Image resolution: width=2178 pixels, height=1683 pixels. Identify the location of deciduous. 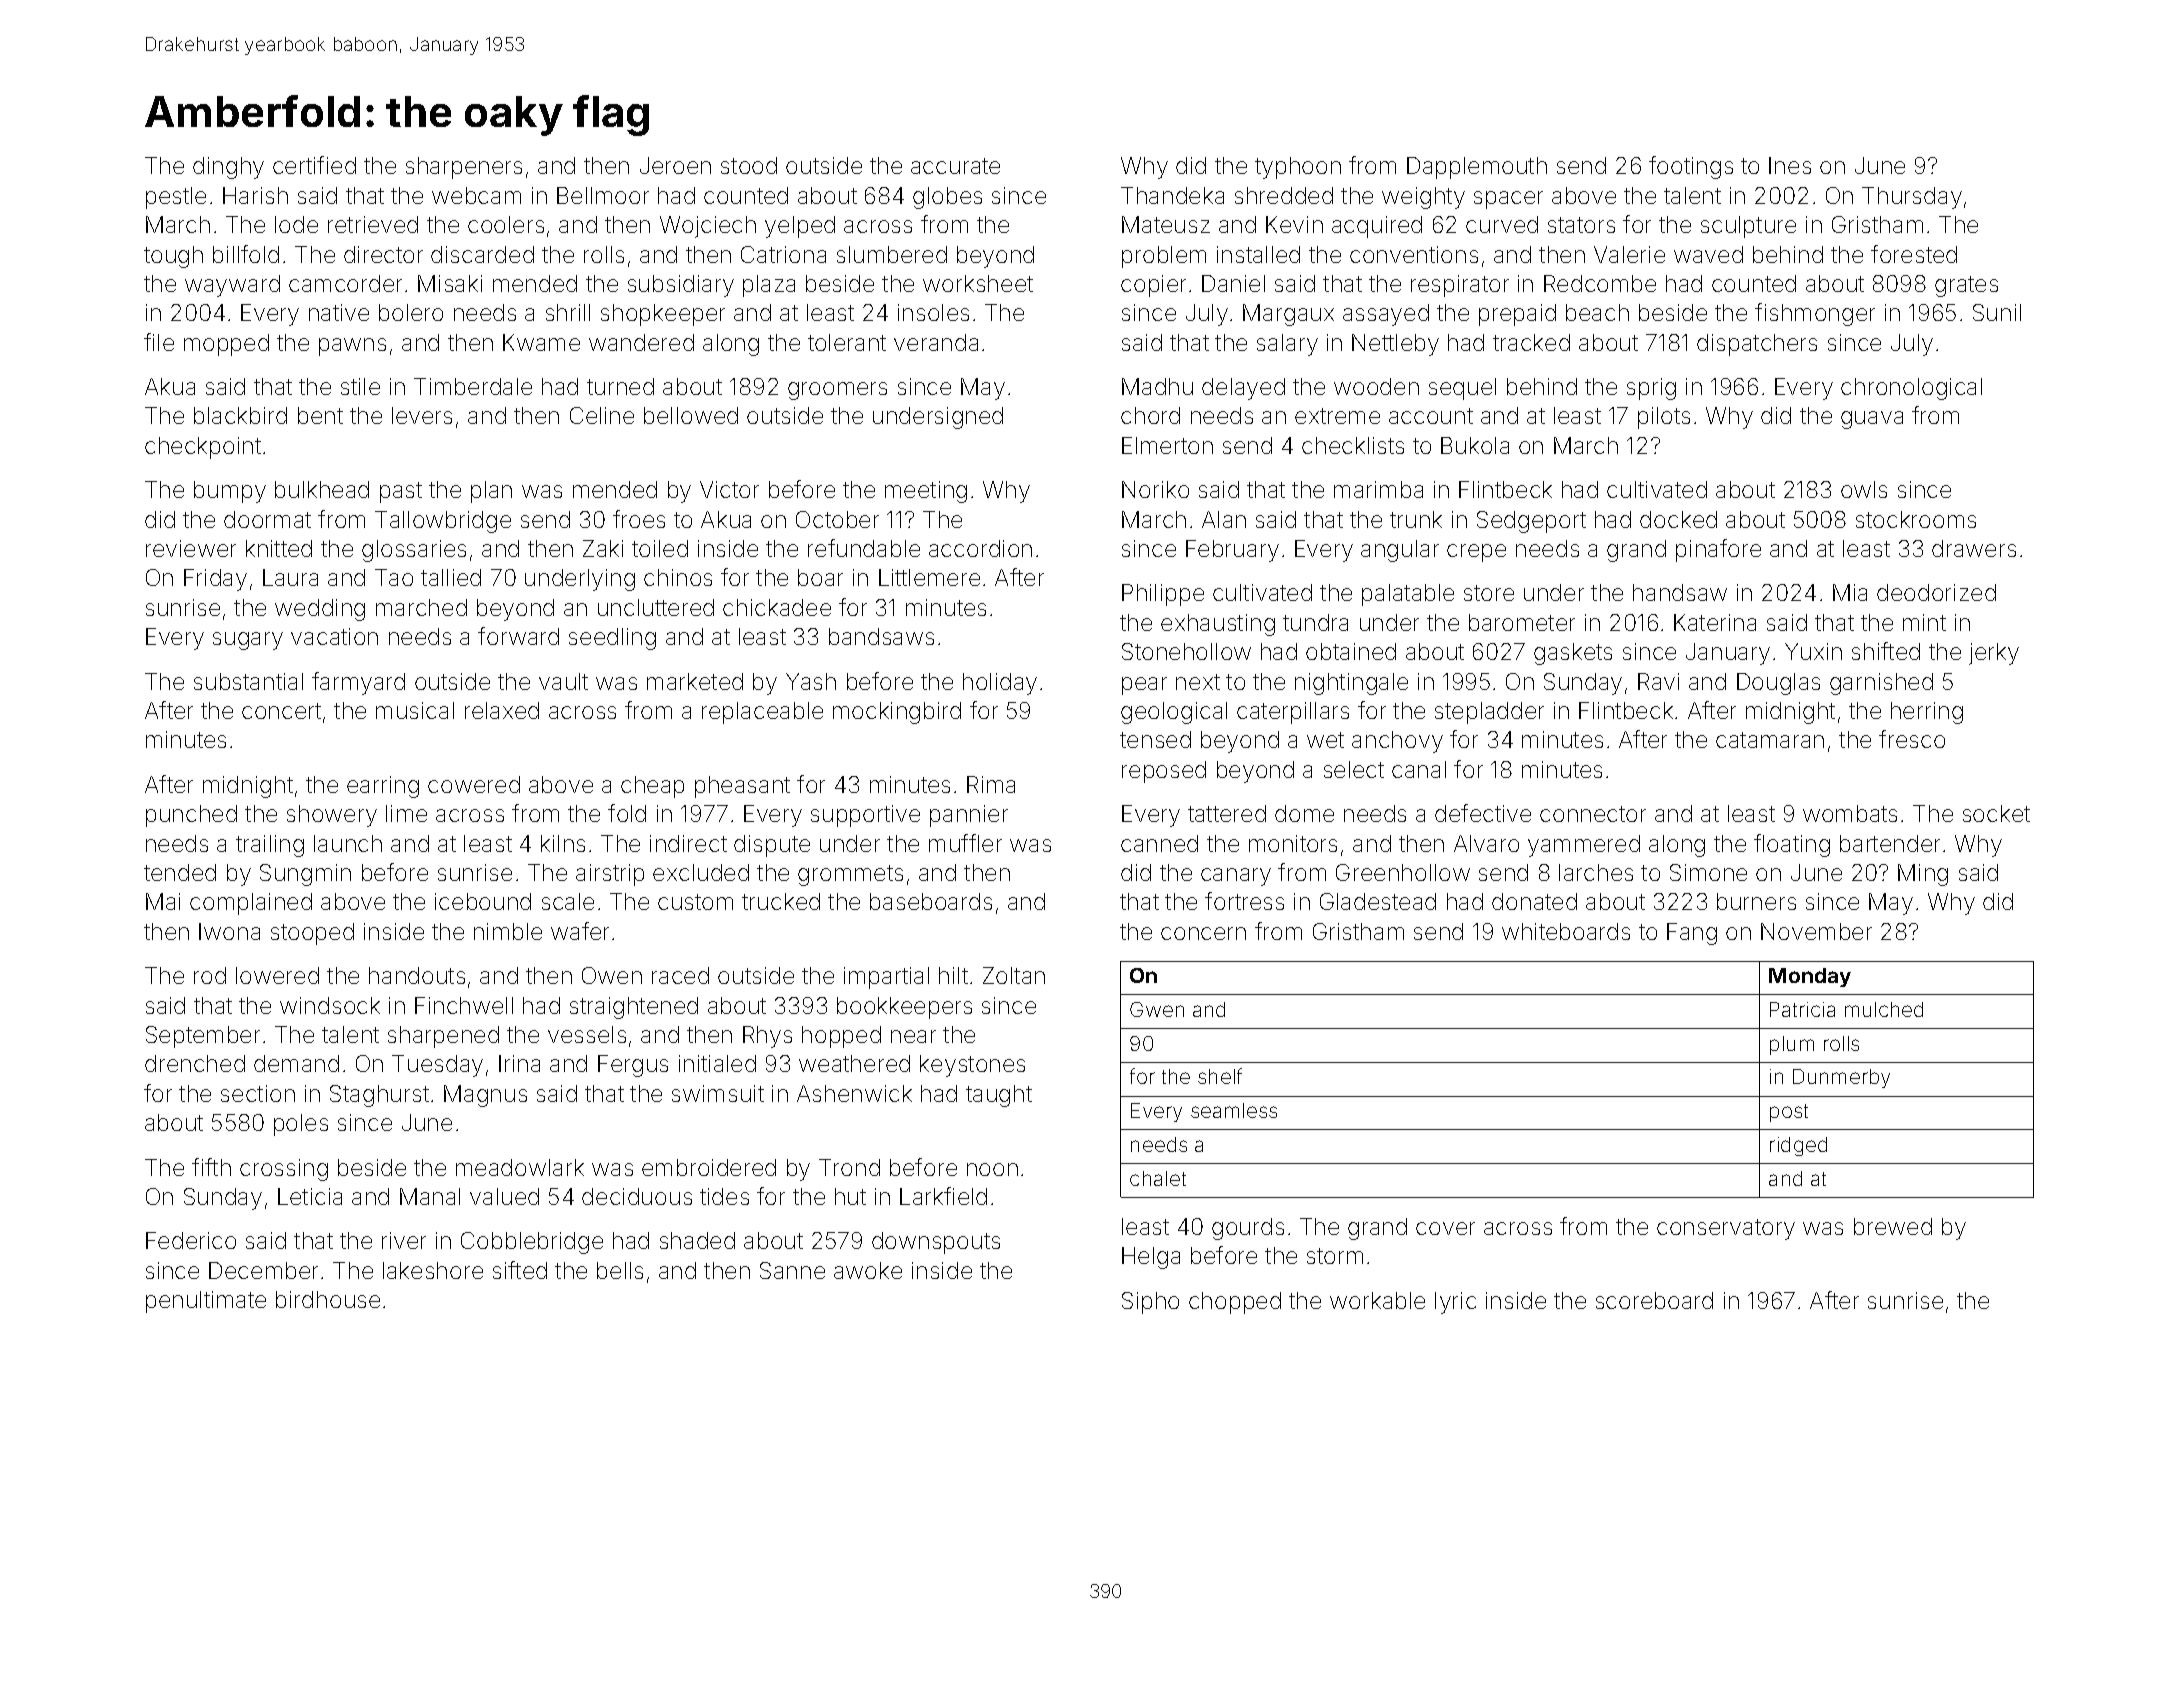
(637, 1196).
